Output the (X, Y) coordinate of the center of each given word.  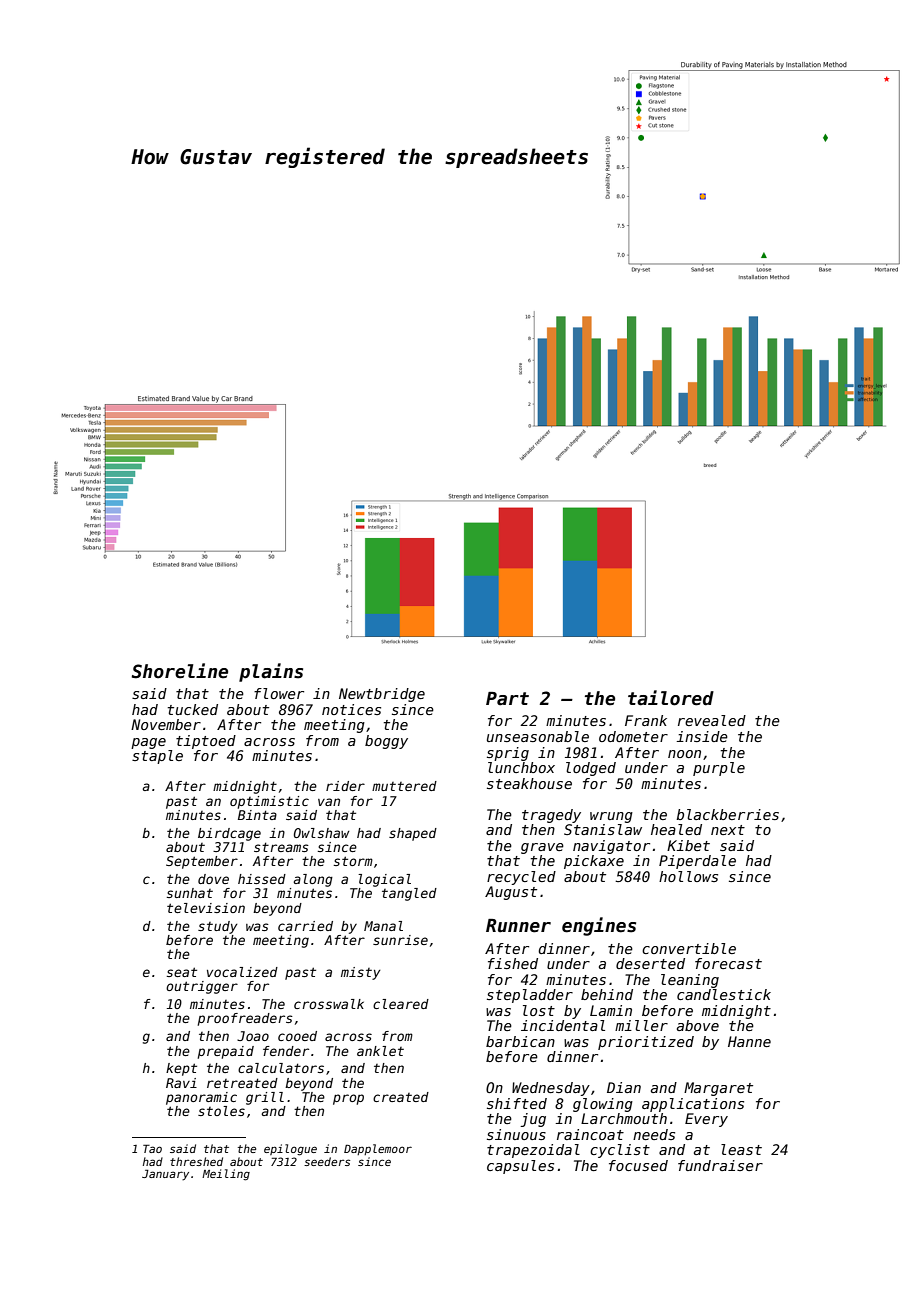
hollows (688, 876)
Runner (518, 926)
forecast (728, 963)
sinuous (516, 1134)
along (313, 880)
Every (706, 1120)
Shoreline (180, 671)
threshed (196, 1161)
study (218, 927)
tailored (671, 698)
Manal (383, 926)
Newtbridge (382, 695)
